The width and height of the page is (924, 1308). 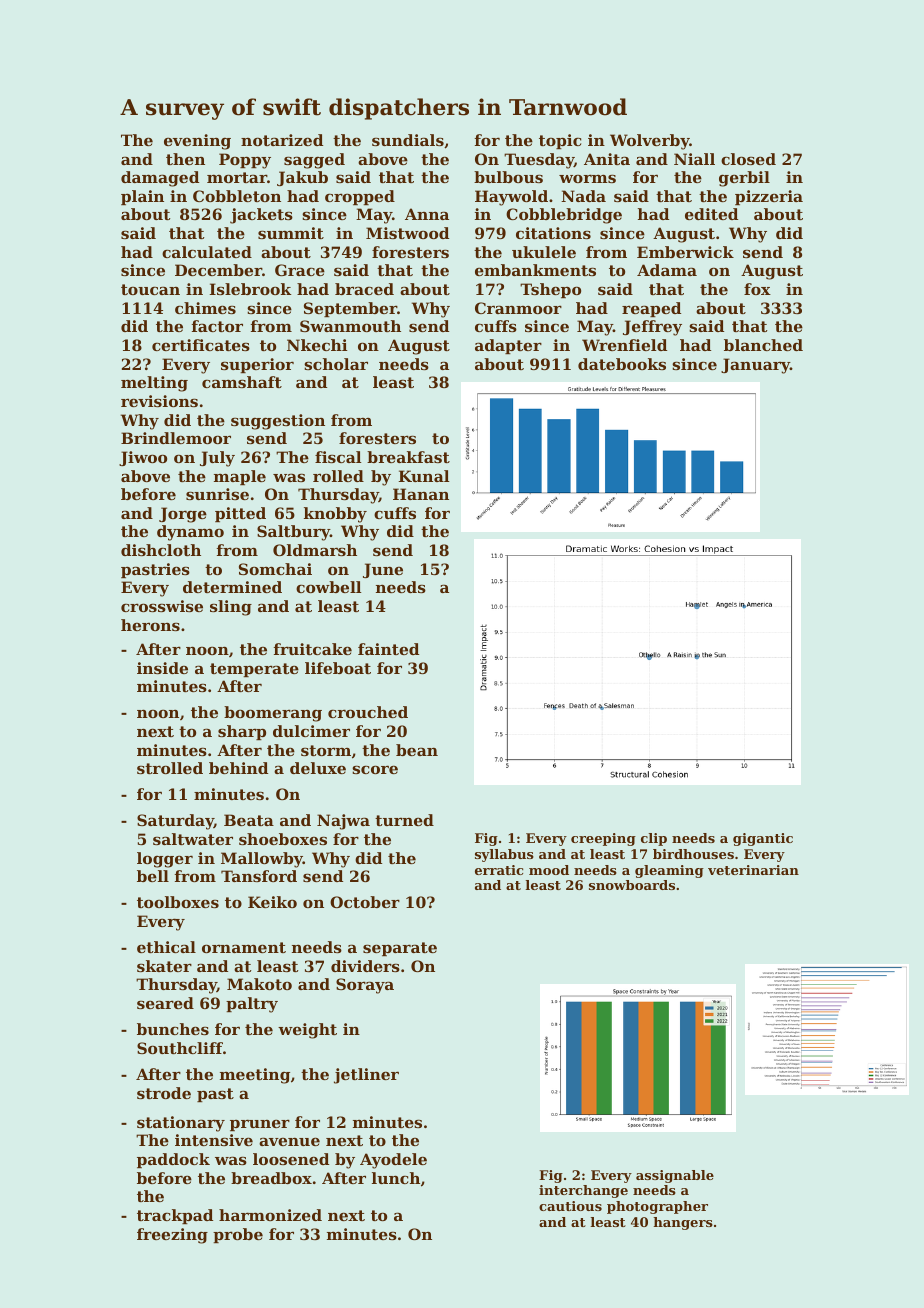 What do you see at coordinates (607, 159) in the page?
I see `Anita` at bounding box center [607, 159].
